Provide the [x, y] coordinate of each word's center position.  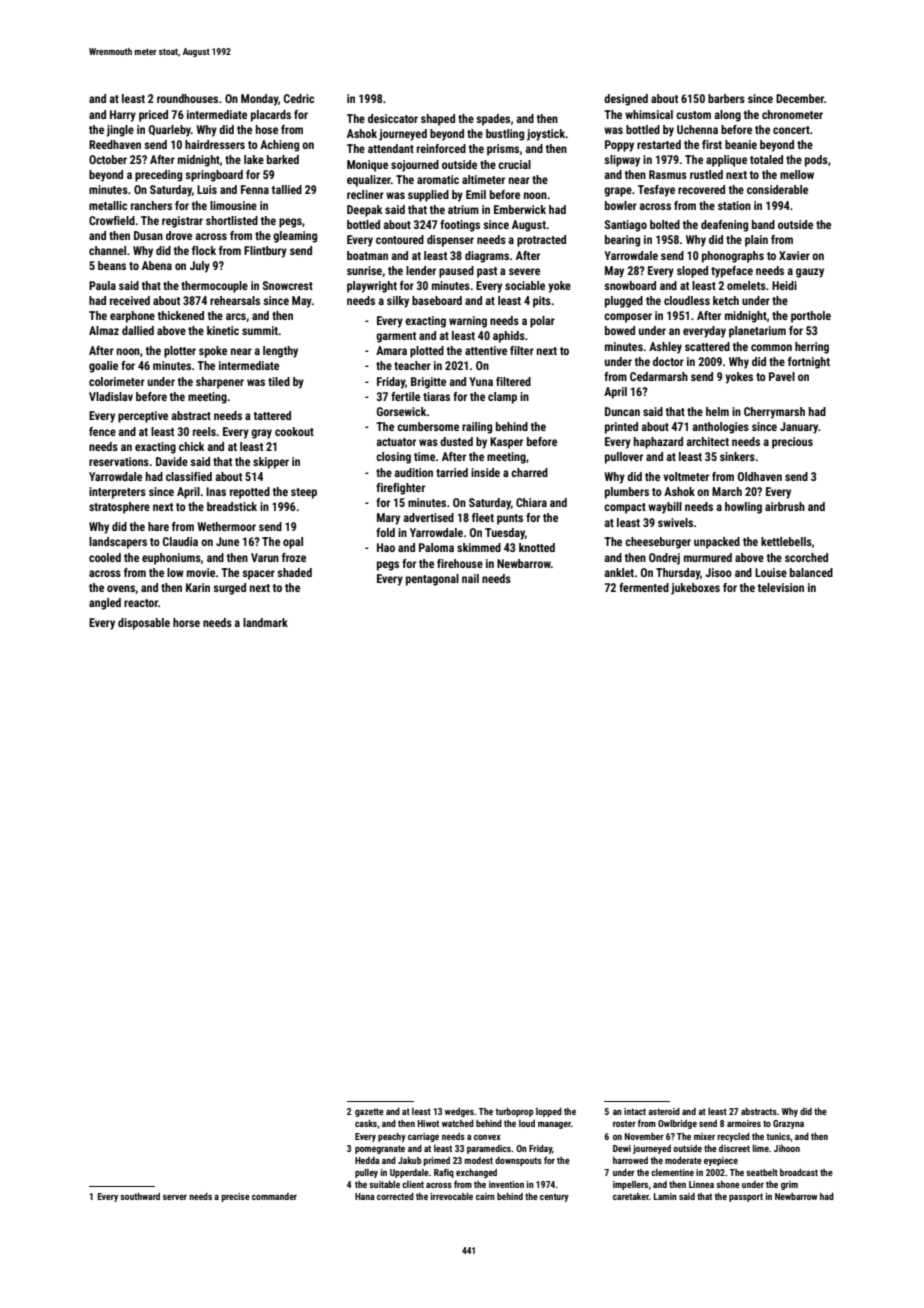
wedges [459, 1112]
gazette [369, 1112]
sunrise [364, 270]
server [175, 1197]
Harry [123, 116]
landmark [265, 622]
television [781, 587]
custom [693, 115]
